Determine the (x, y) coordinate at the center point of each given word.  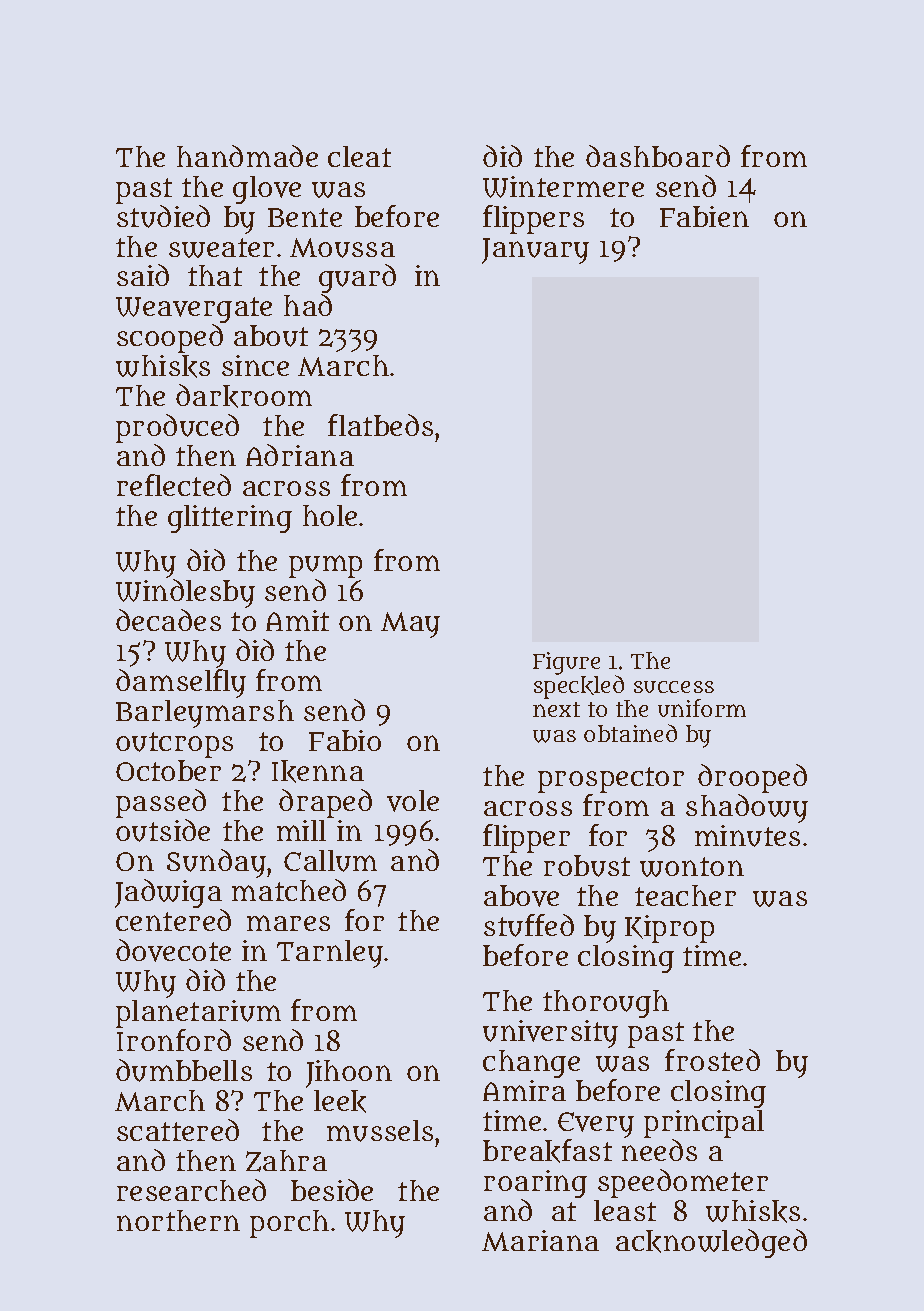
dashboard (658, 156)
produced (177, 428)
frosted (712, 1060)
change (531, 1064)
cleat (359, 156)
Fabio (345, 740)
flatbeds (380, 425)
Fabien (704, 216)
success (674, 687)
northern (178, 1220)
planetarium (198, 1014)
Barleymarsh (205, 714)
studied (163, 216)
